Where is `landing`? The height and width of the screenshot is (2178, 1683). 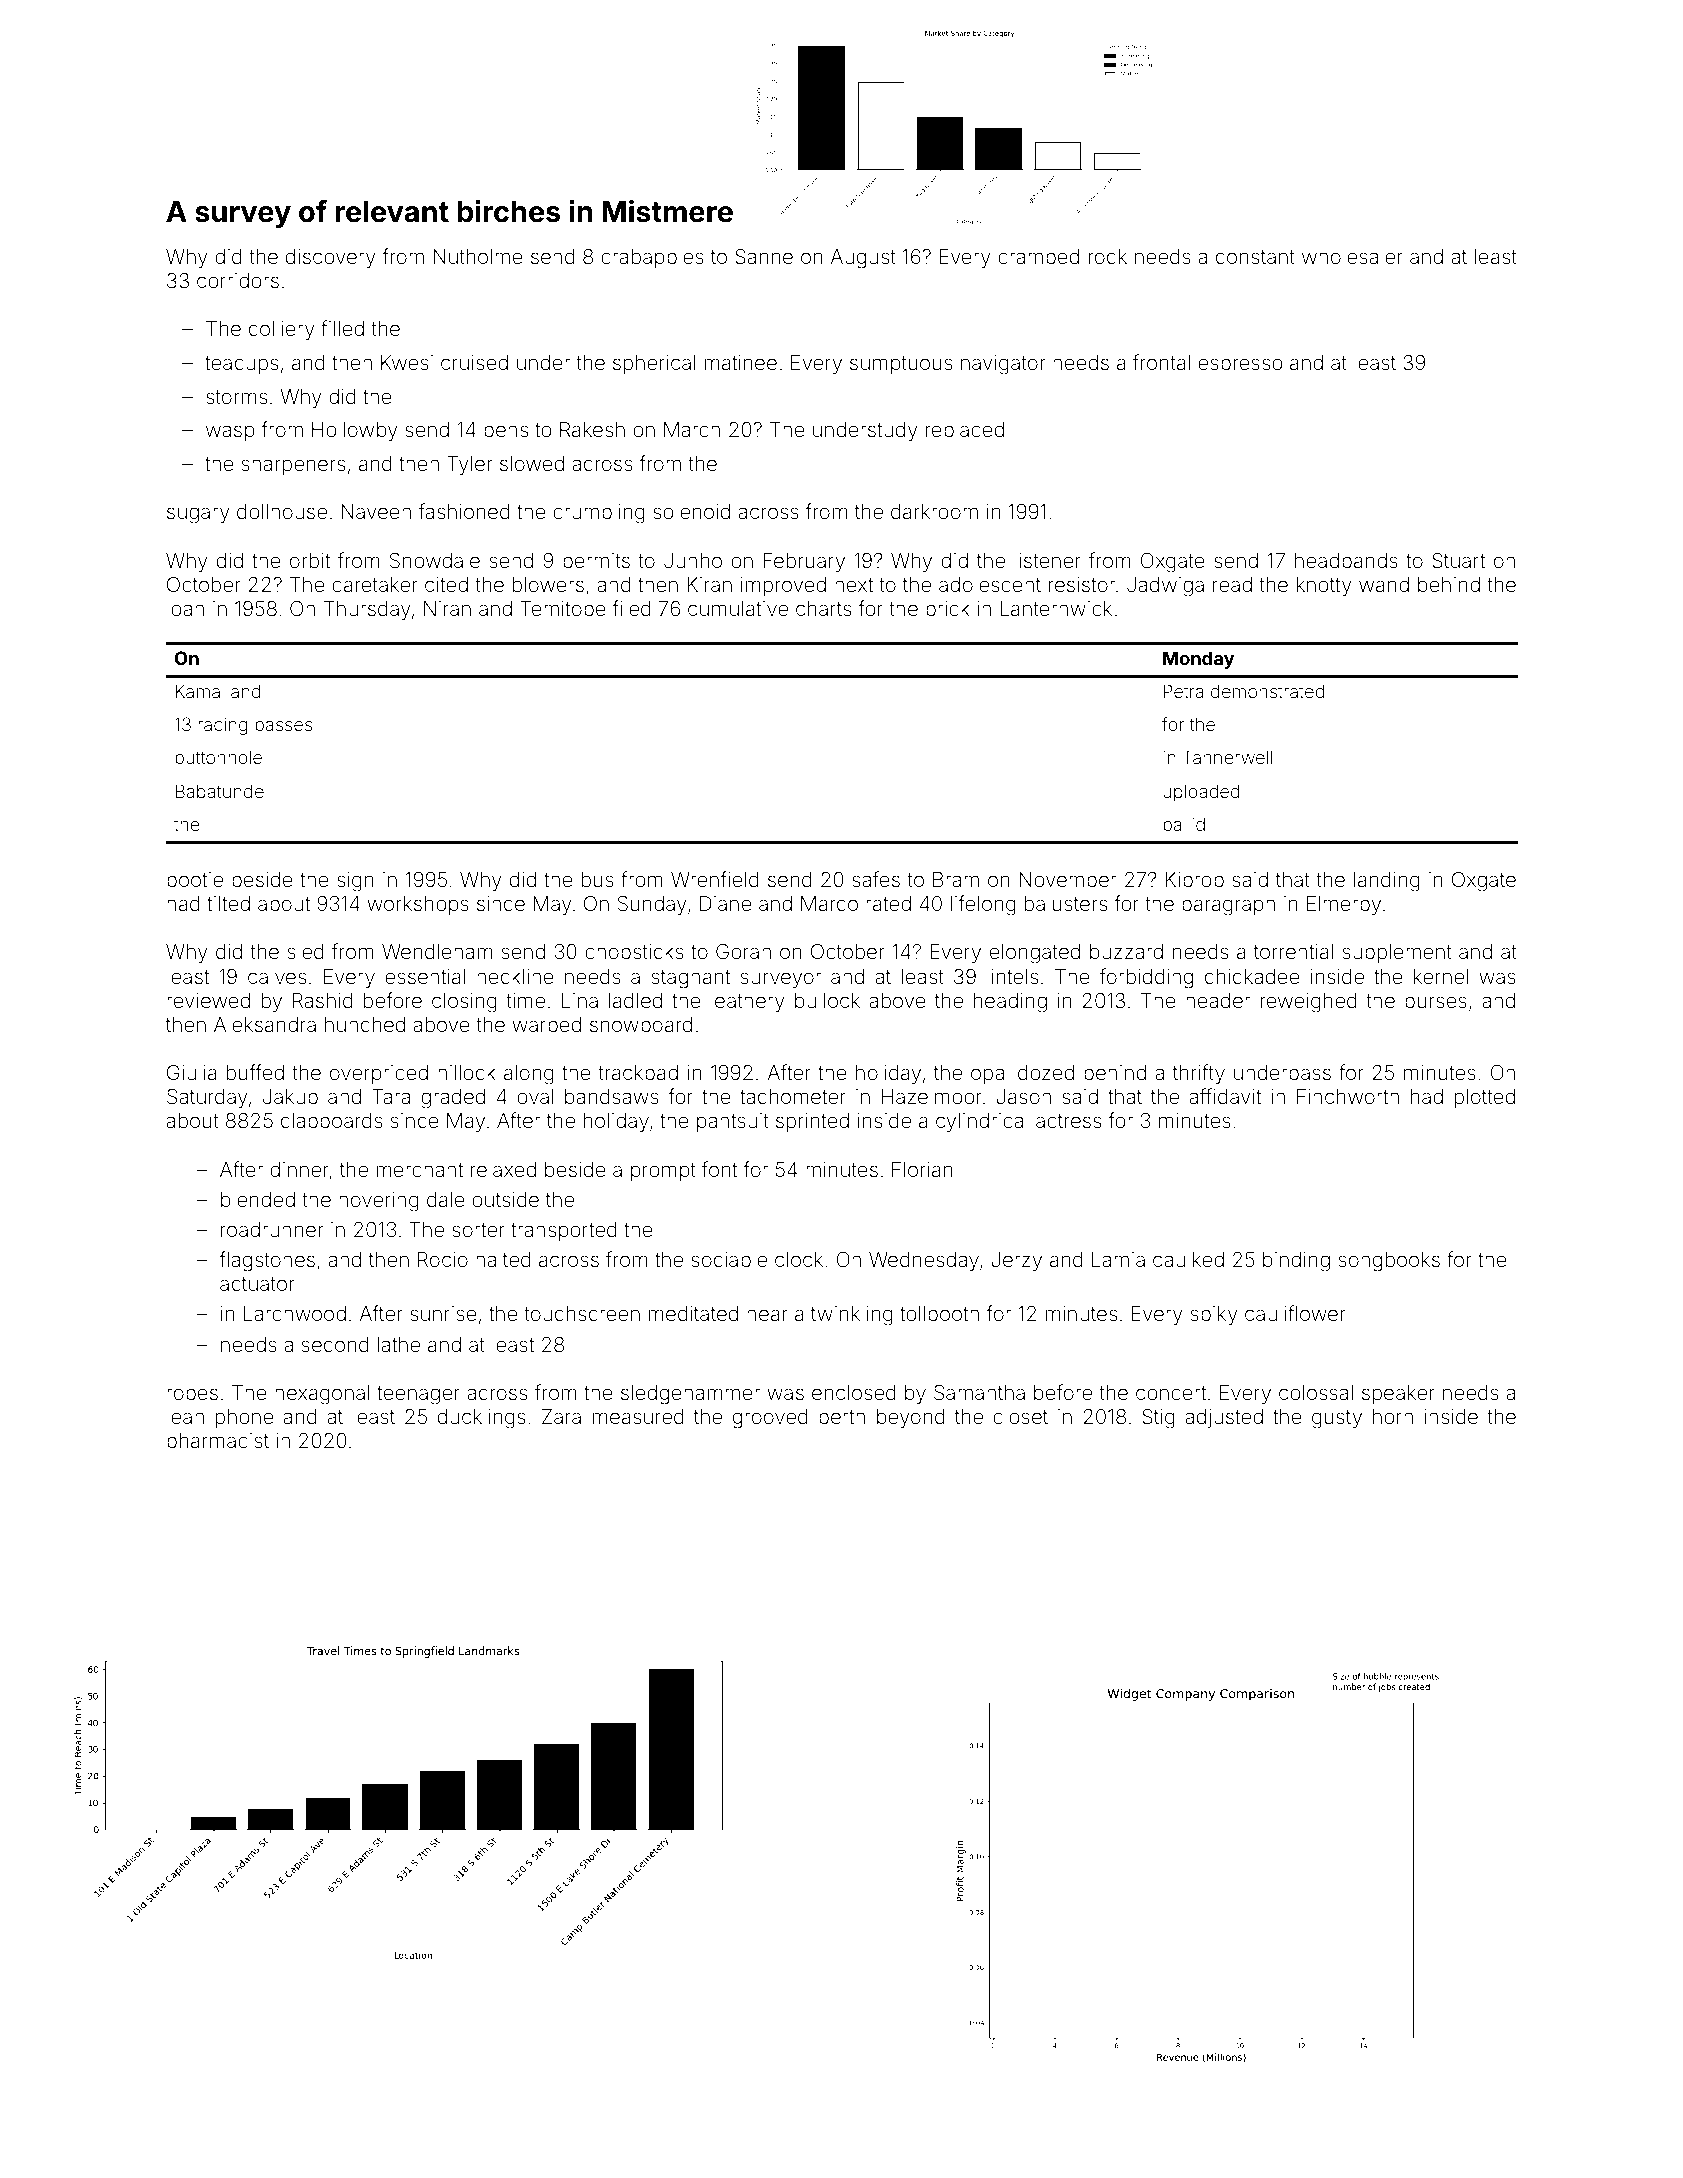
landing is located at coordinates (1387, 882).
